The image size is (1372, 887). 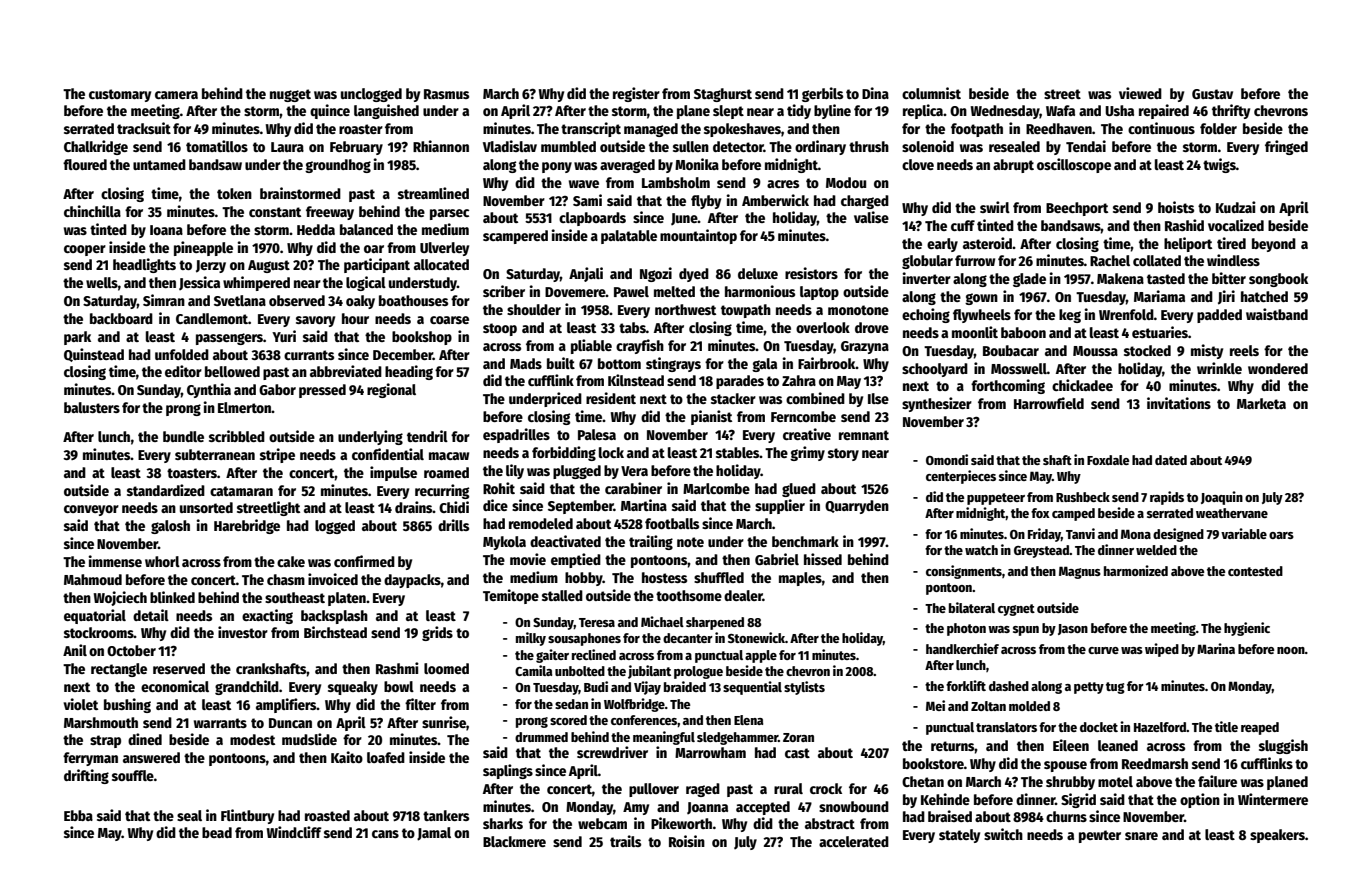 What do you see at coordinates (1212, 94) in the document?
I see `Gustav` at bounding box center [1212, 94].
